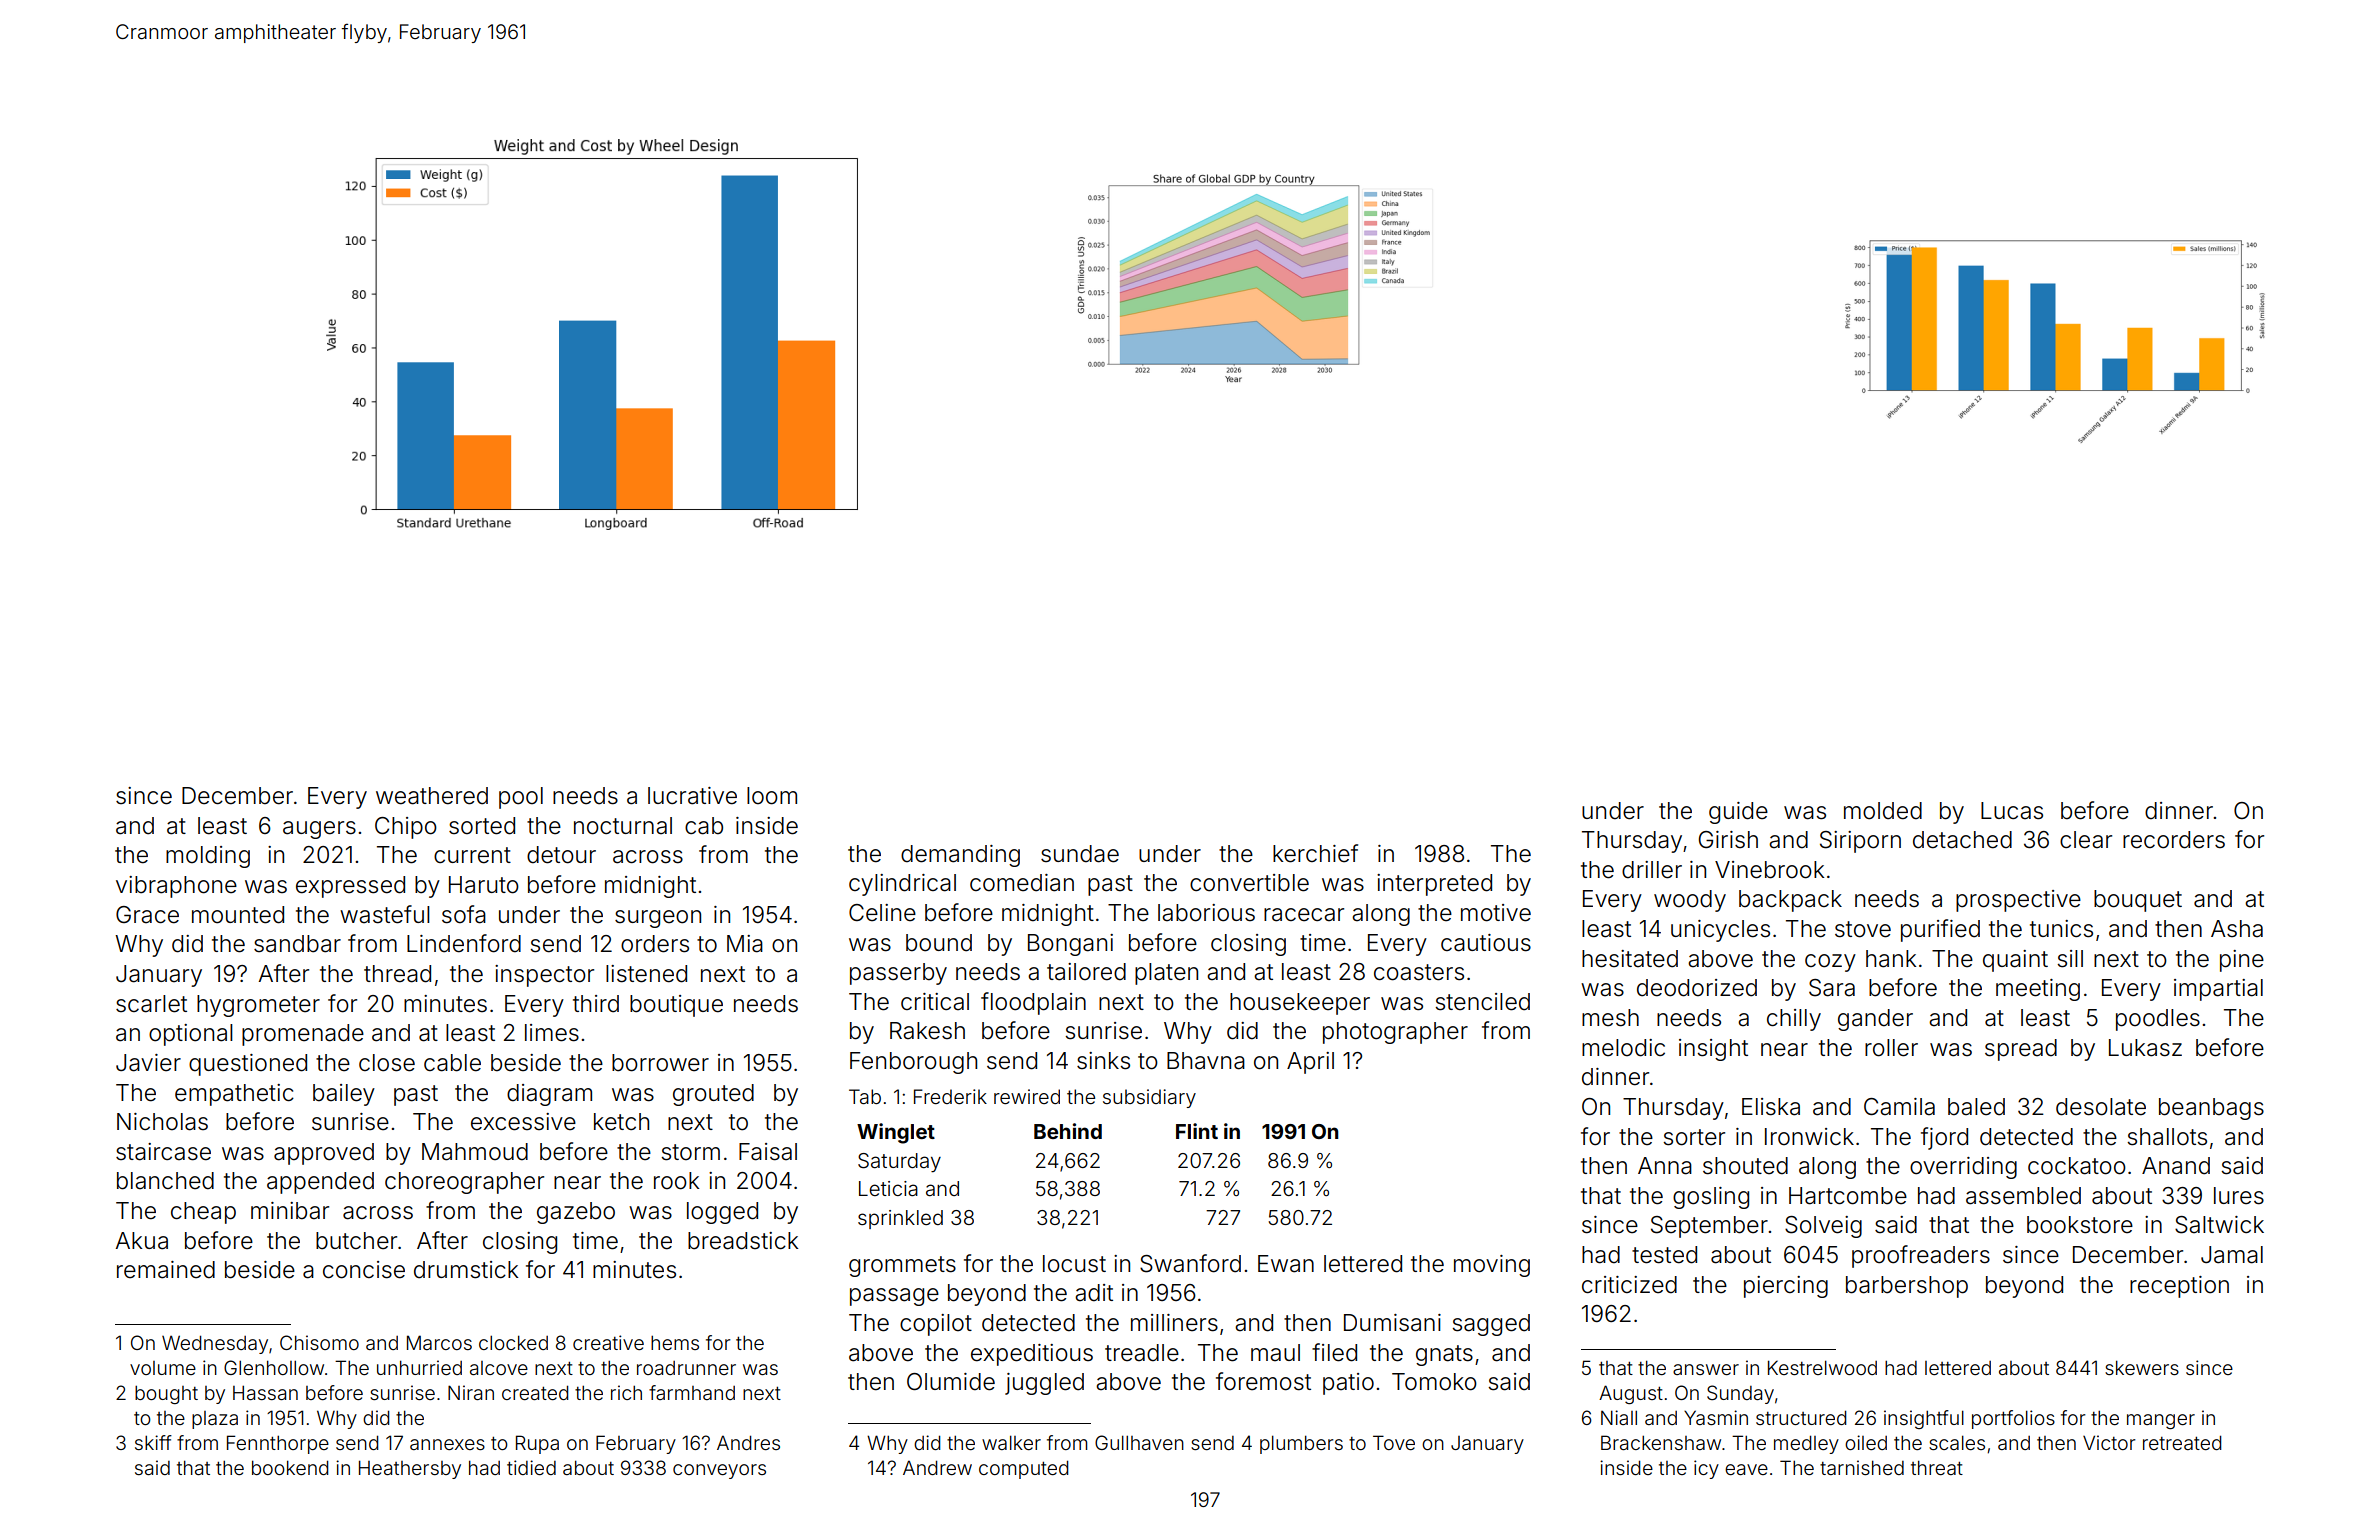 The width and height of the screenshot is (2380, 1540). Describe the element at coordinates (939, 943) in the screenshot. I see `bound` at that location.
